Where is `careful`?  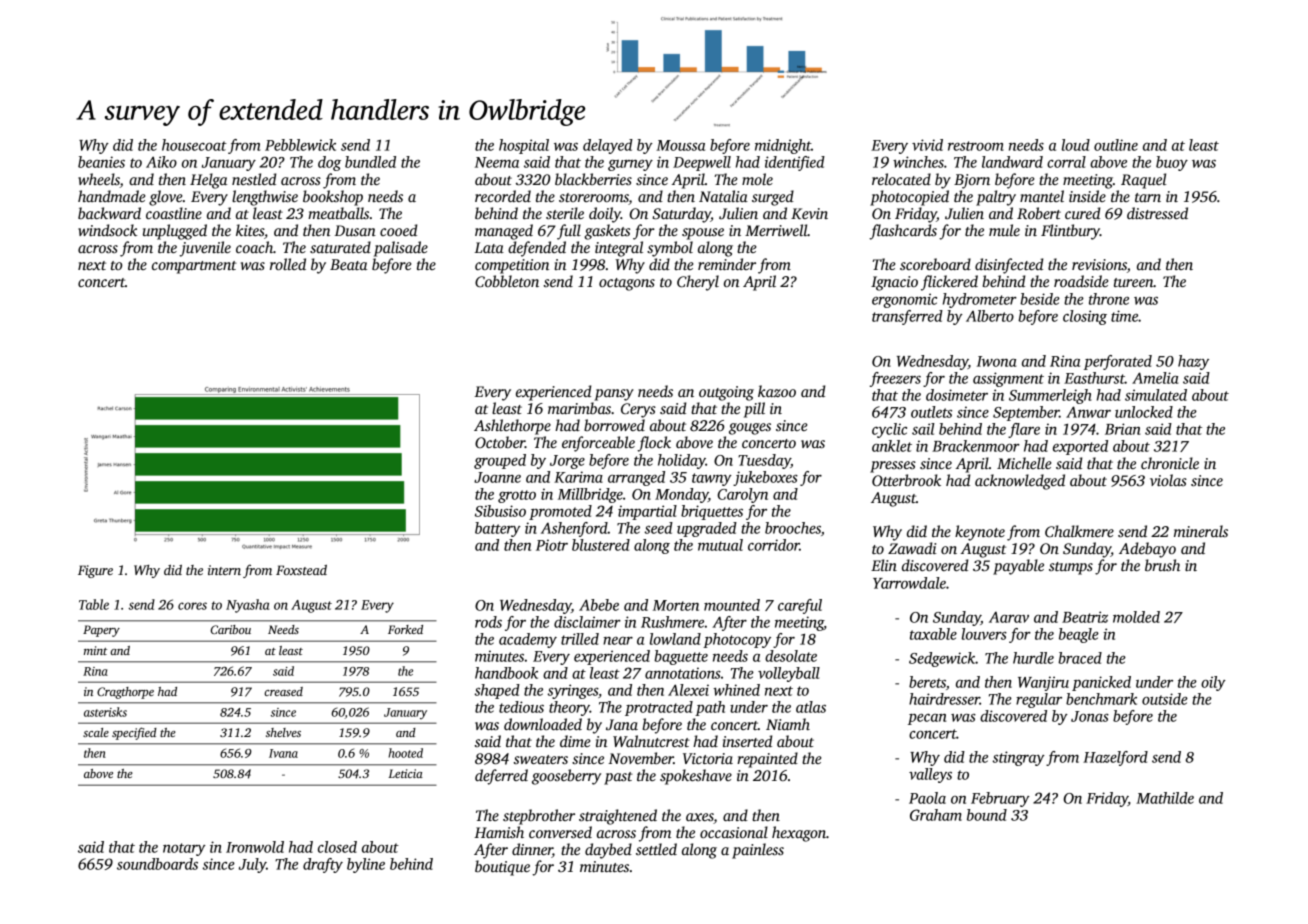
careful is located at coordinates (800, 606).
